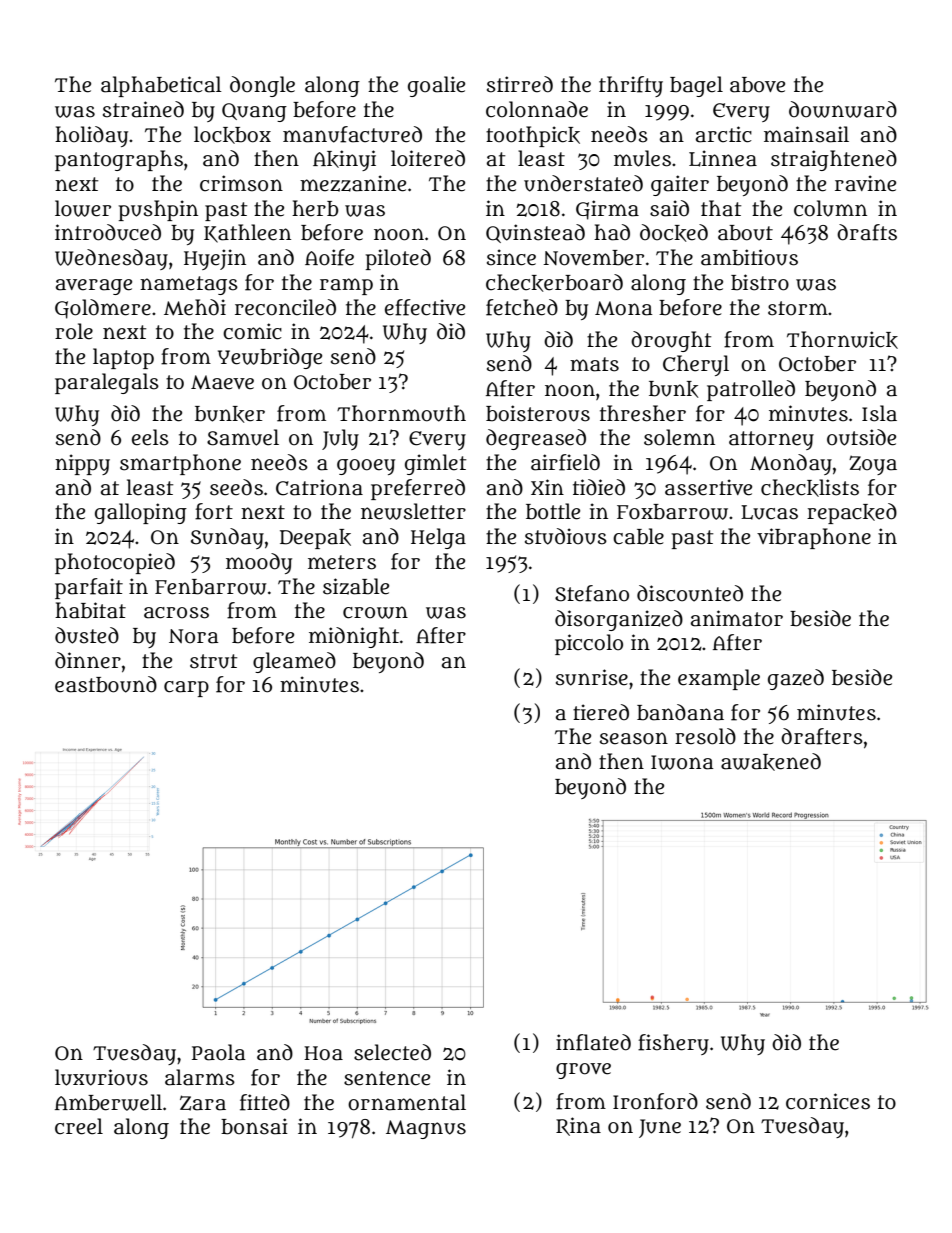  What do you see at coordinates (522, 307) in the page?
I see `fetched` at bounding box center [522, 307].
